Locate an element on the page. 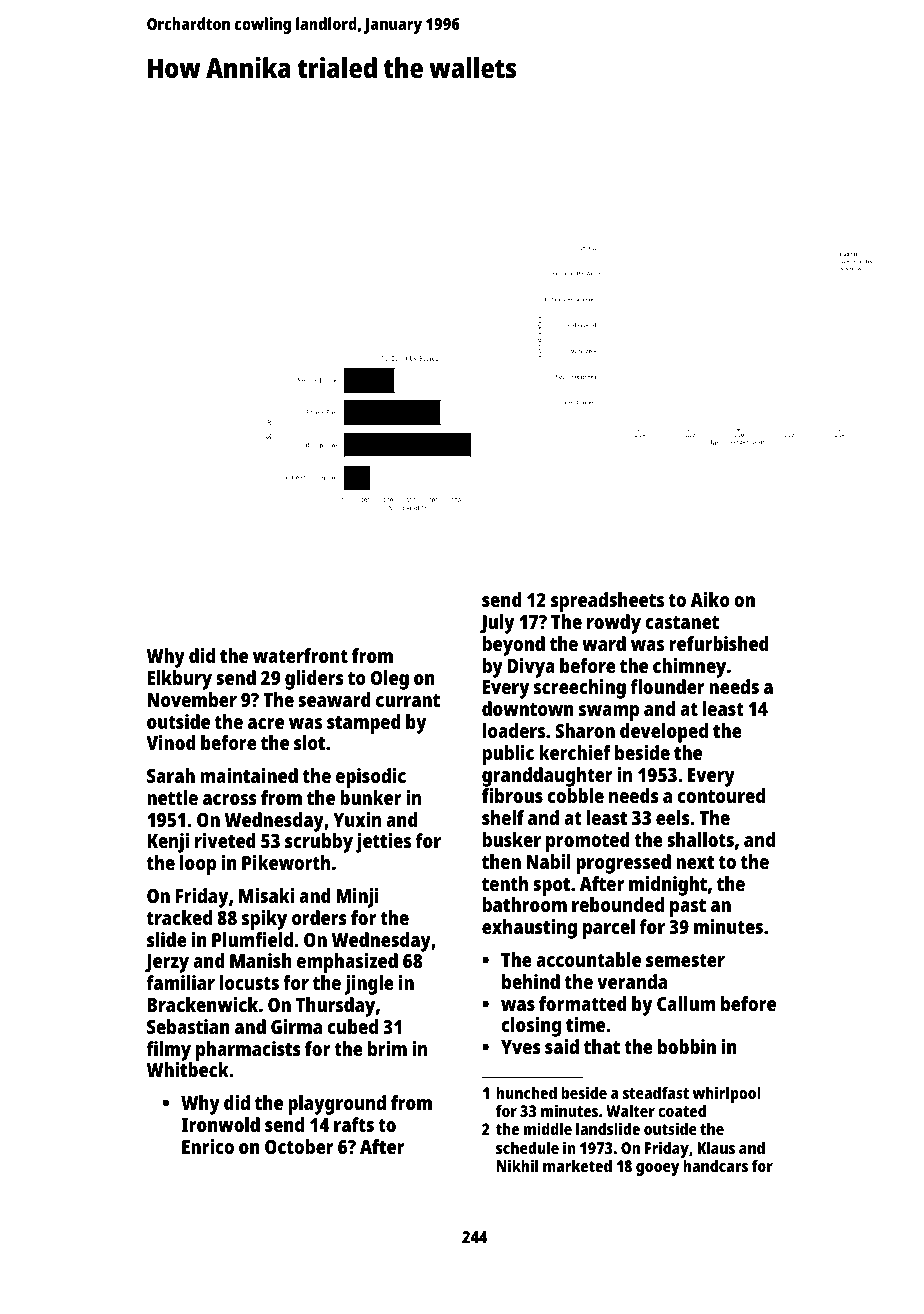 The width and height of the image is (924, 1314). waterfront is located at coordinates (300, 655).
